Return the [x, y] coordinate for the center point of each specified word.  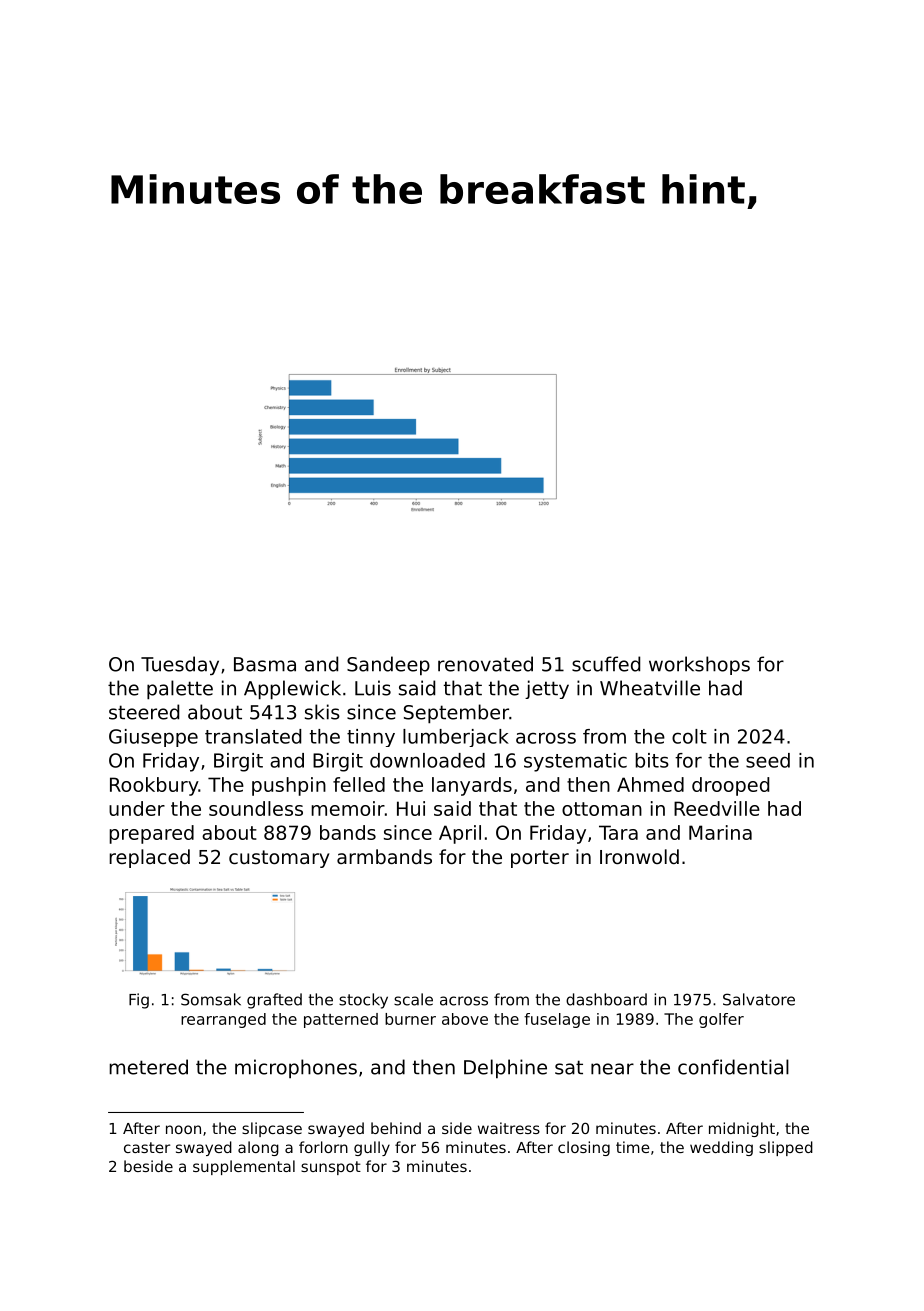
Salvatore [759, 999]
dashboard [606, 999]
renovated [485, 664]
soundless [256, 808]
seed [768, 760]
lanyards [472, 786]
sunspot [331, 1168]
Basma [265, 664]
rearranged [223, 1020]
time [633, 1147]
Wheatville [650, 688]
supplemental [244, 1167]
